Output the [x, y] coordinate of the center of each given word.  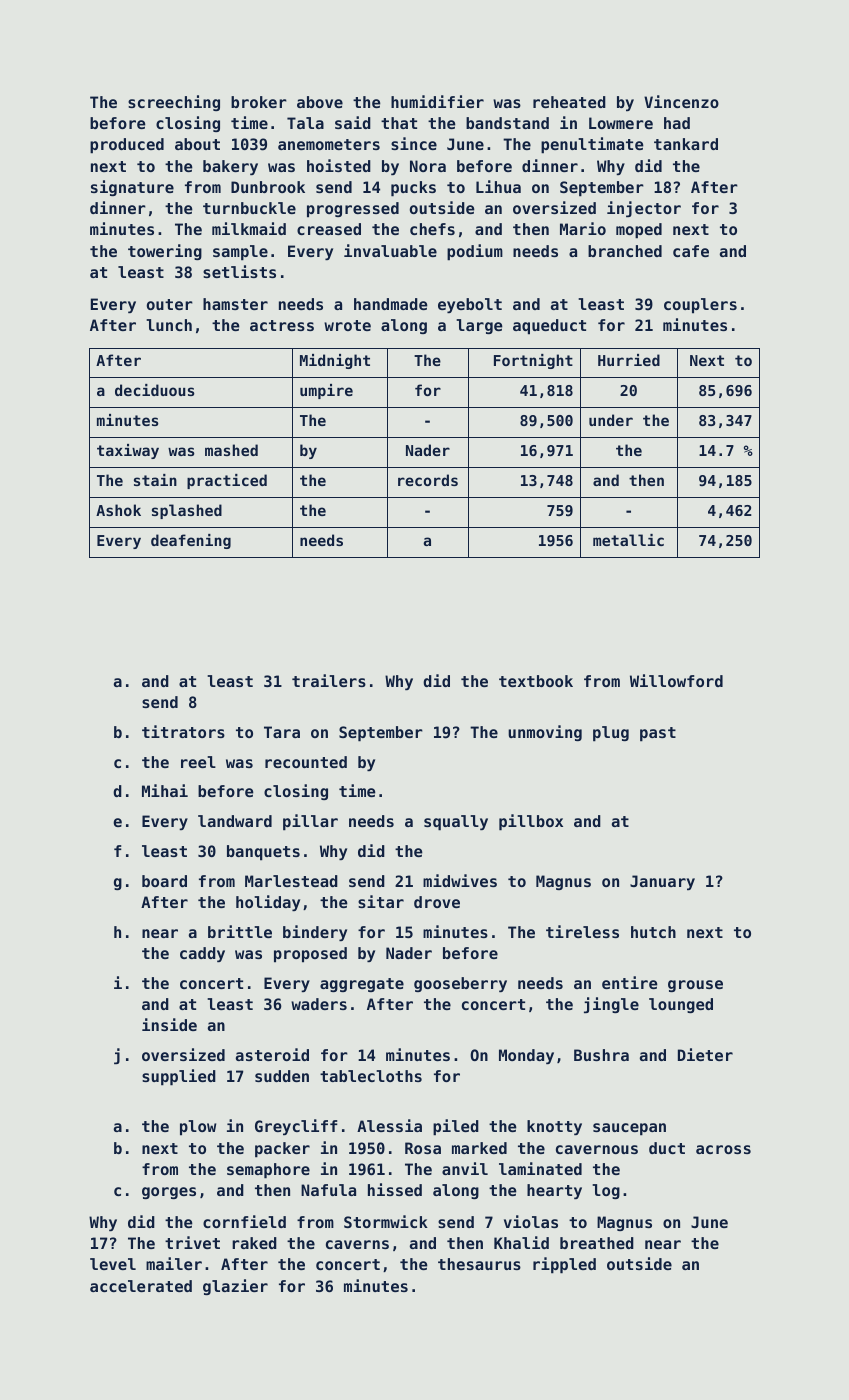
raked [254, 1243]
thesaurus [479, 1264]
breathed [597, 1243]
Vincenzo [681, 101]
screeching [174, 103]
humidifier [437, 101]
